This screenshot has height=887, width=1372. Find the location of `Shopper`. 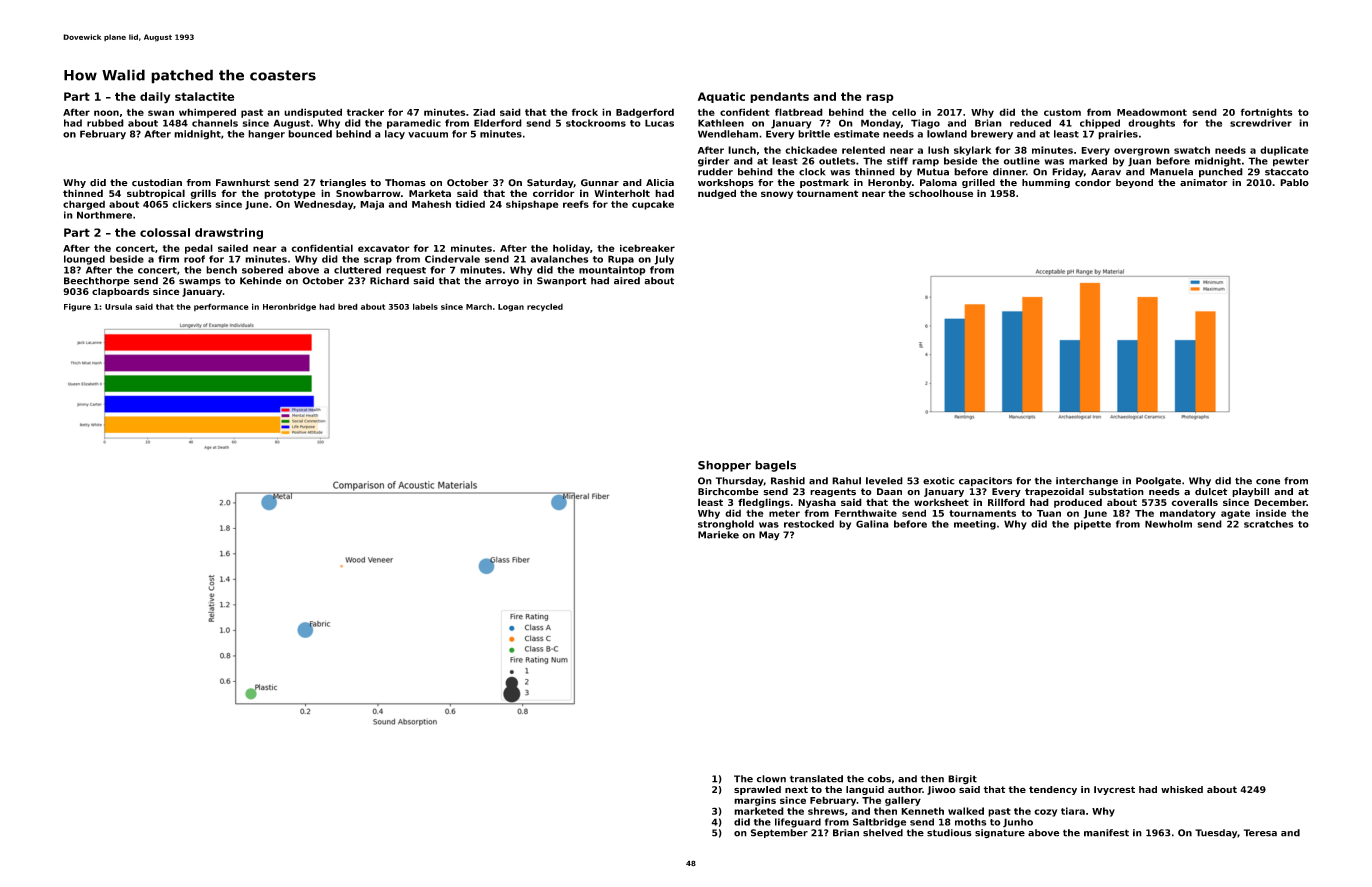

Shopper is located at coordinates (724, 466).
